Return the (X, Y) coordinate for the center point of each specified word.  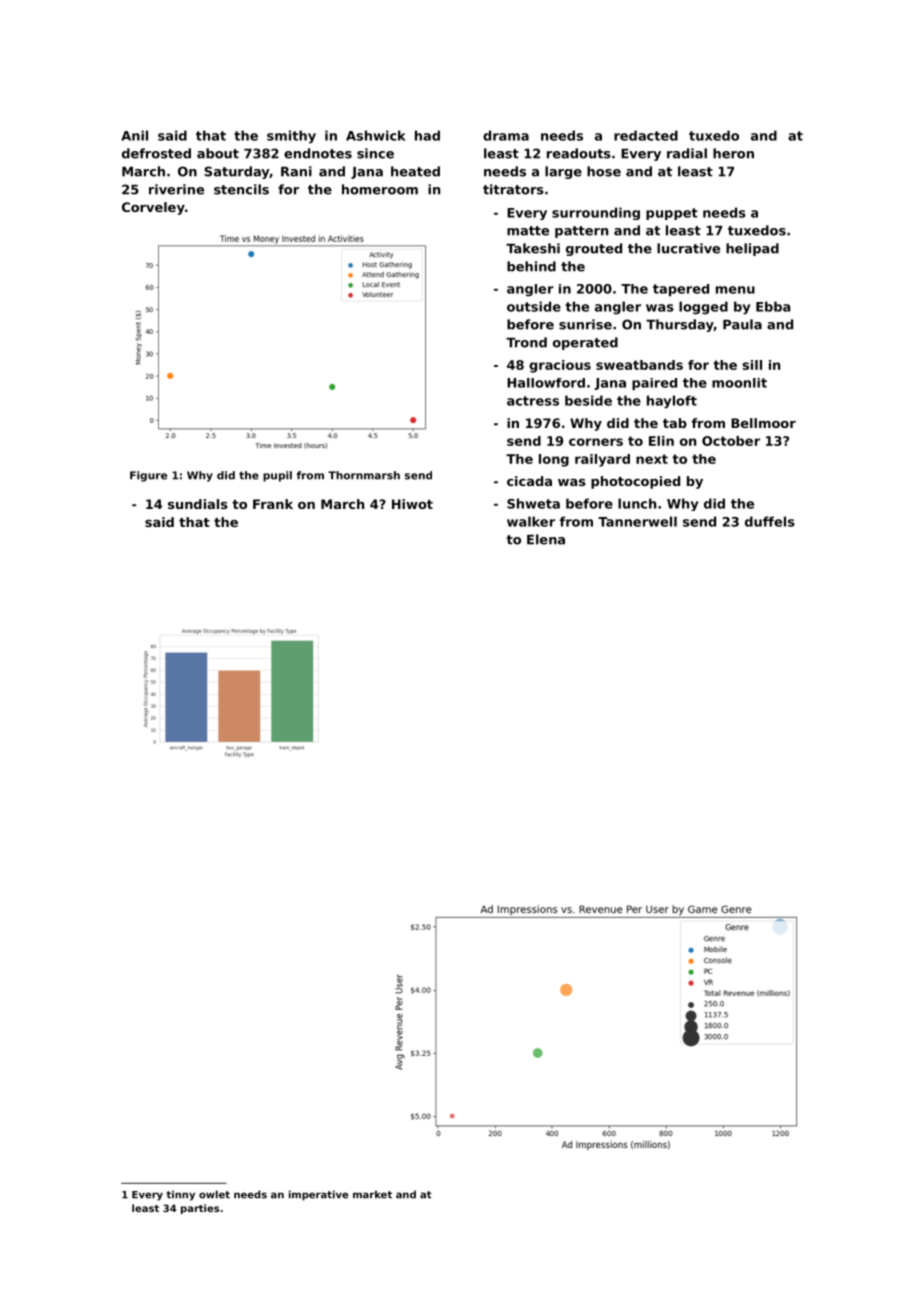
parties (200, 1209)
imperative (319, 1195)
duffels (770, 521)
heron (733, 153)
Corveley (153, 208)
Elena (546, 539)
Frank (273, 504)
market (372, 1194)
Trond (526, 342)
